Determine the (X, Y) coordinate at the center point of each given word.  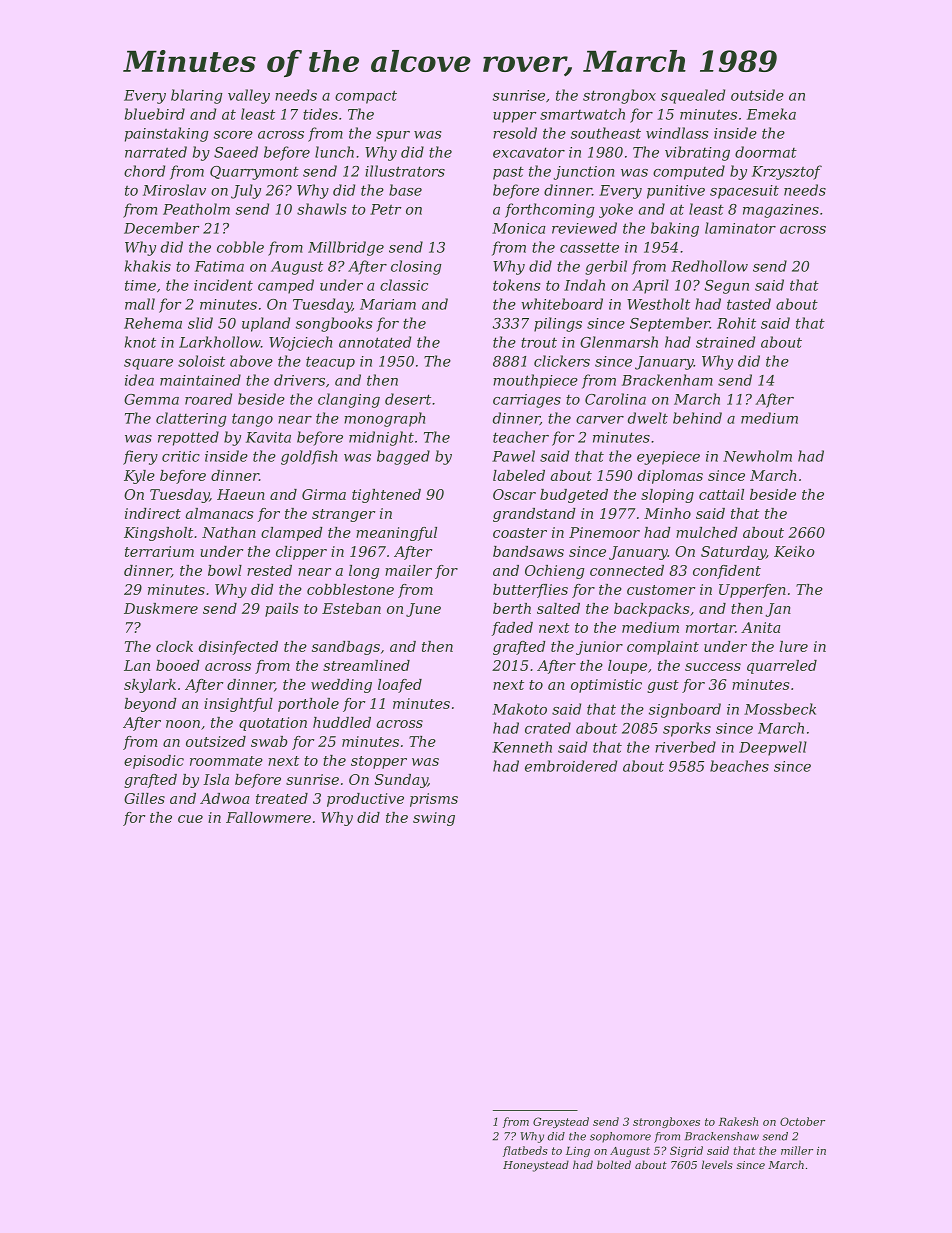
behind (697, 418)
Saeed (236, 152)
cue (190, 819)
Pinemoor (604, 532)
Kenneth (522, 747)
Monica (519, 228)
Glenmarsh (619, 342)
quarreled (782, 667)
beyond (151, 705)
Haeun (241, 494)
